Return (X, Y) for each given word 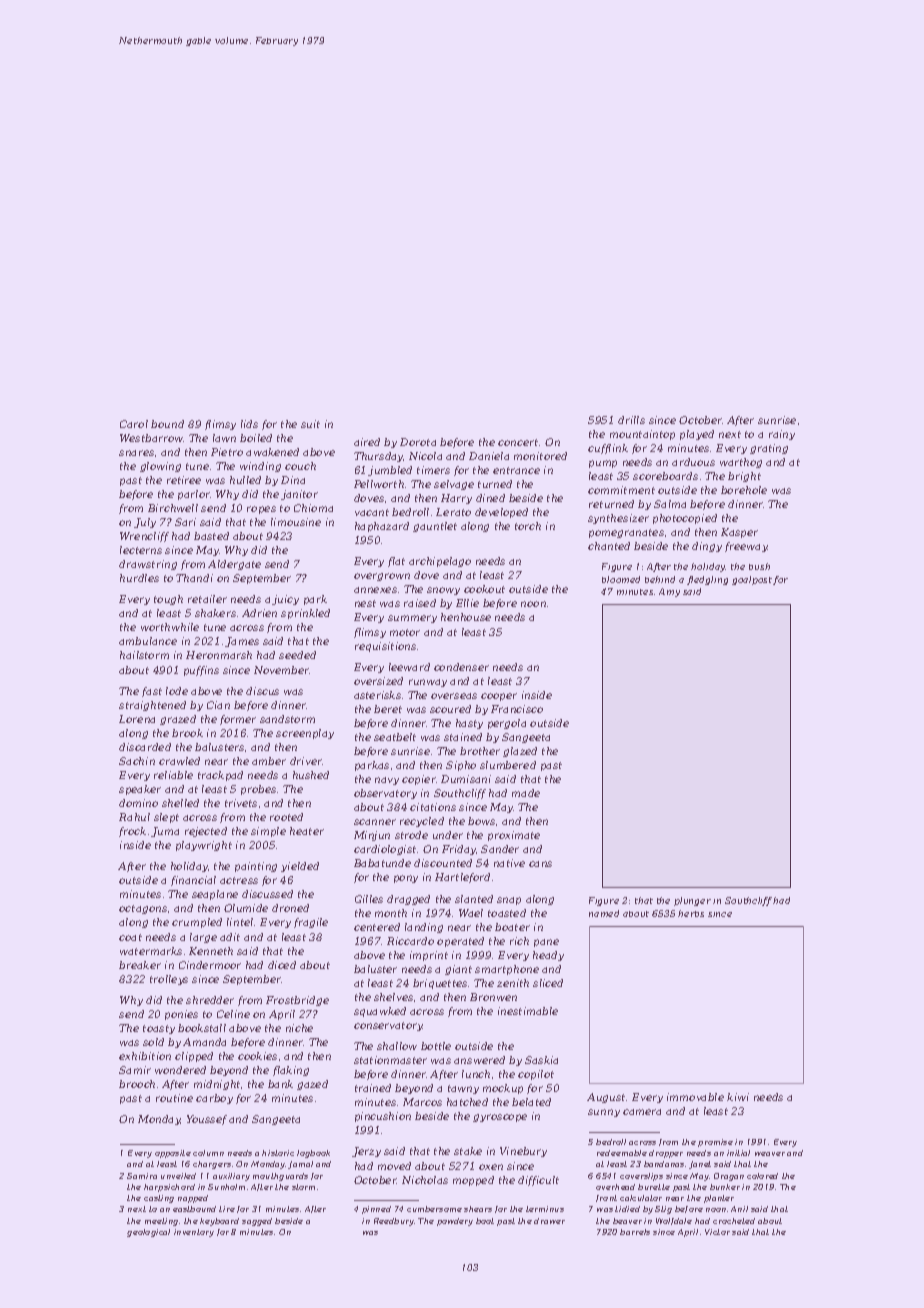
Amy (669, 592)
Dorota (418, 442)
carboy (214, 1099)
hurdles (139, 578)
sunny (604, 1113)
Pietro (227, 452)
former (238, 720)
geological (148, 1233)
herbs (691, 913)
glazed (520, 752)
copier (419, 780)
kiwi (738, 1097)
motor (405, 632)
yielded (300, 867)
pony (406, 879)
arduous (693, 462)
